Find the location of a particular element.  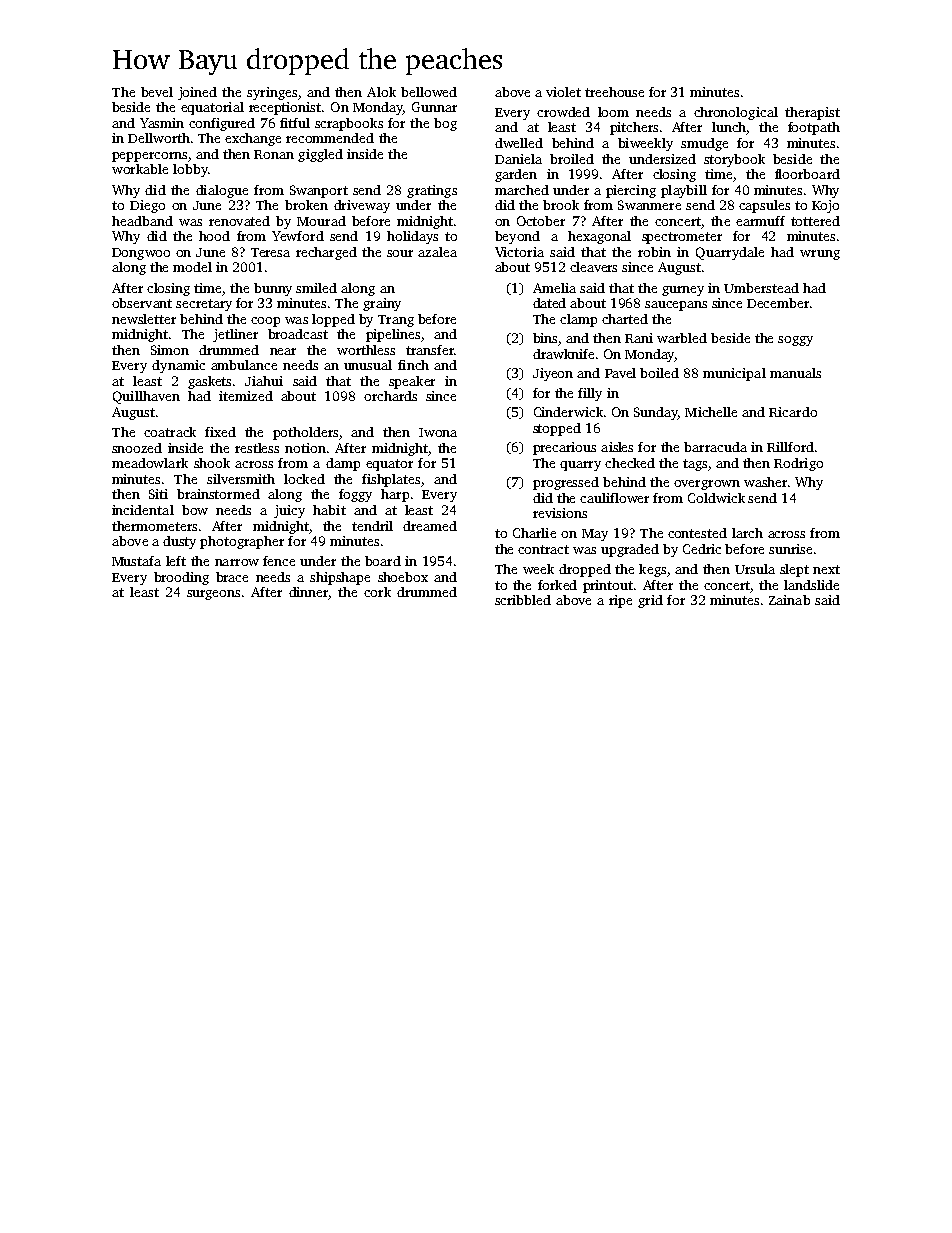

scribbled is located at coordinates (523, 600).
